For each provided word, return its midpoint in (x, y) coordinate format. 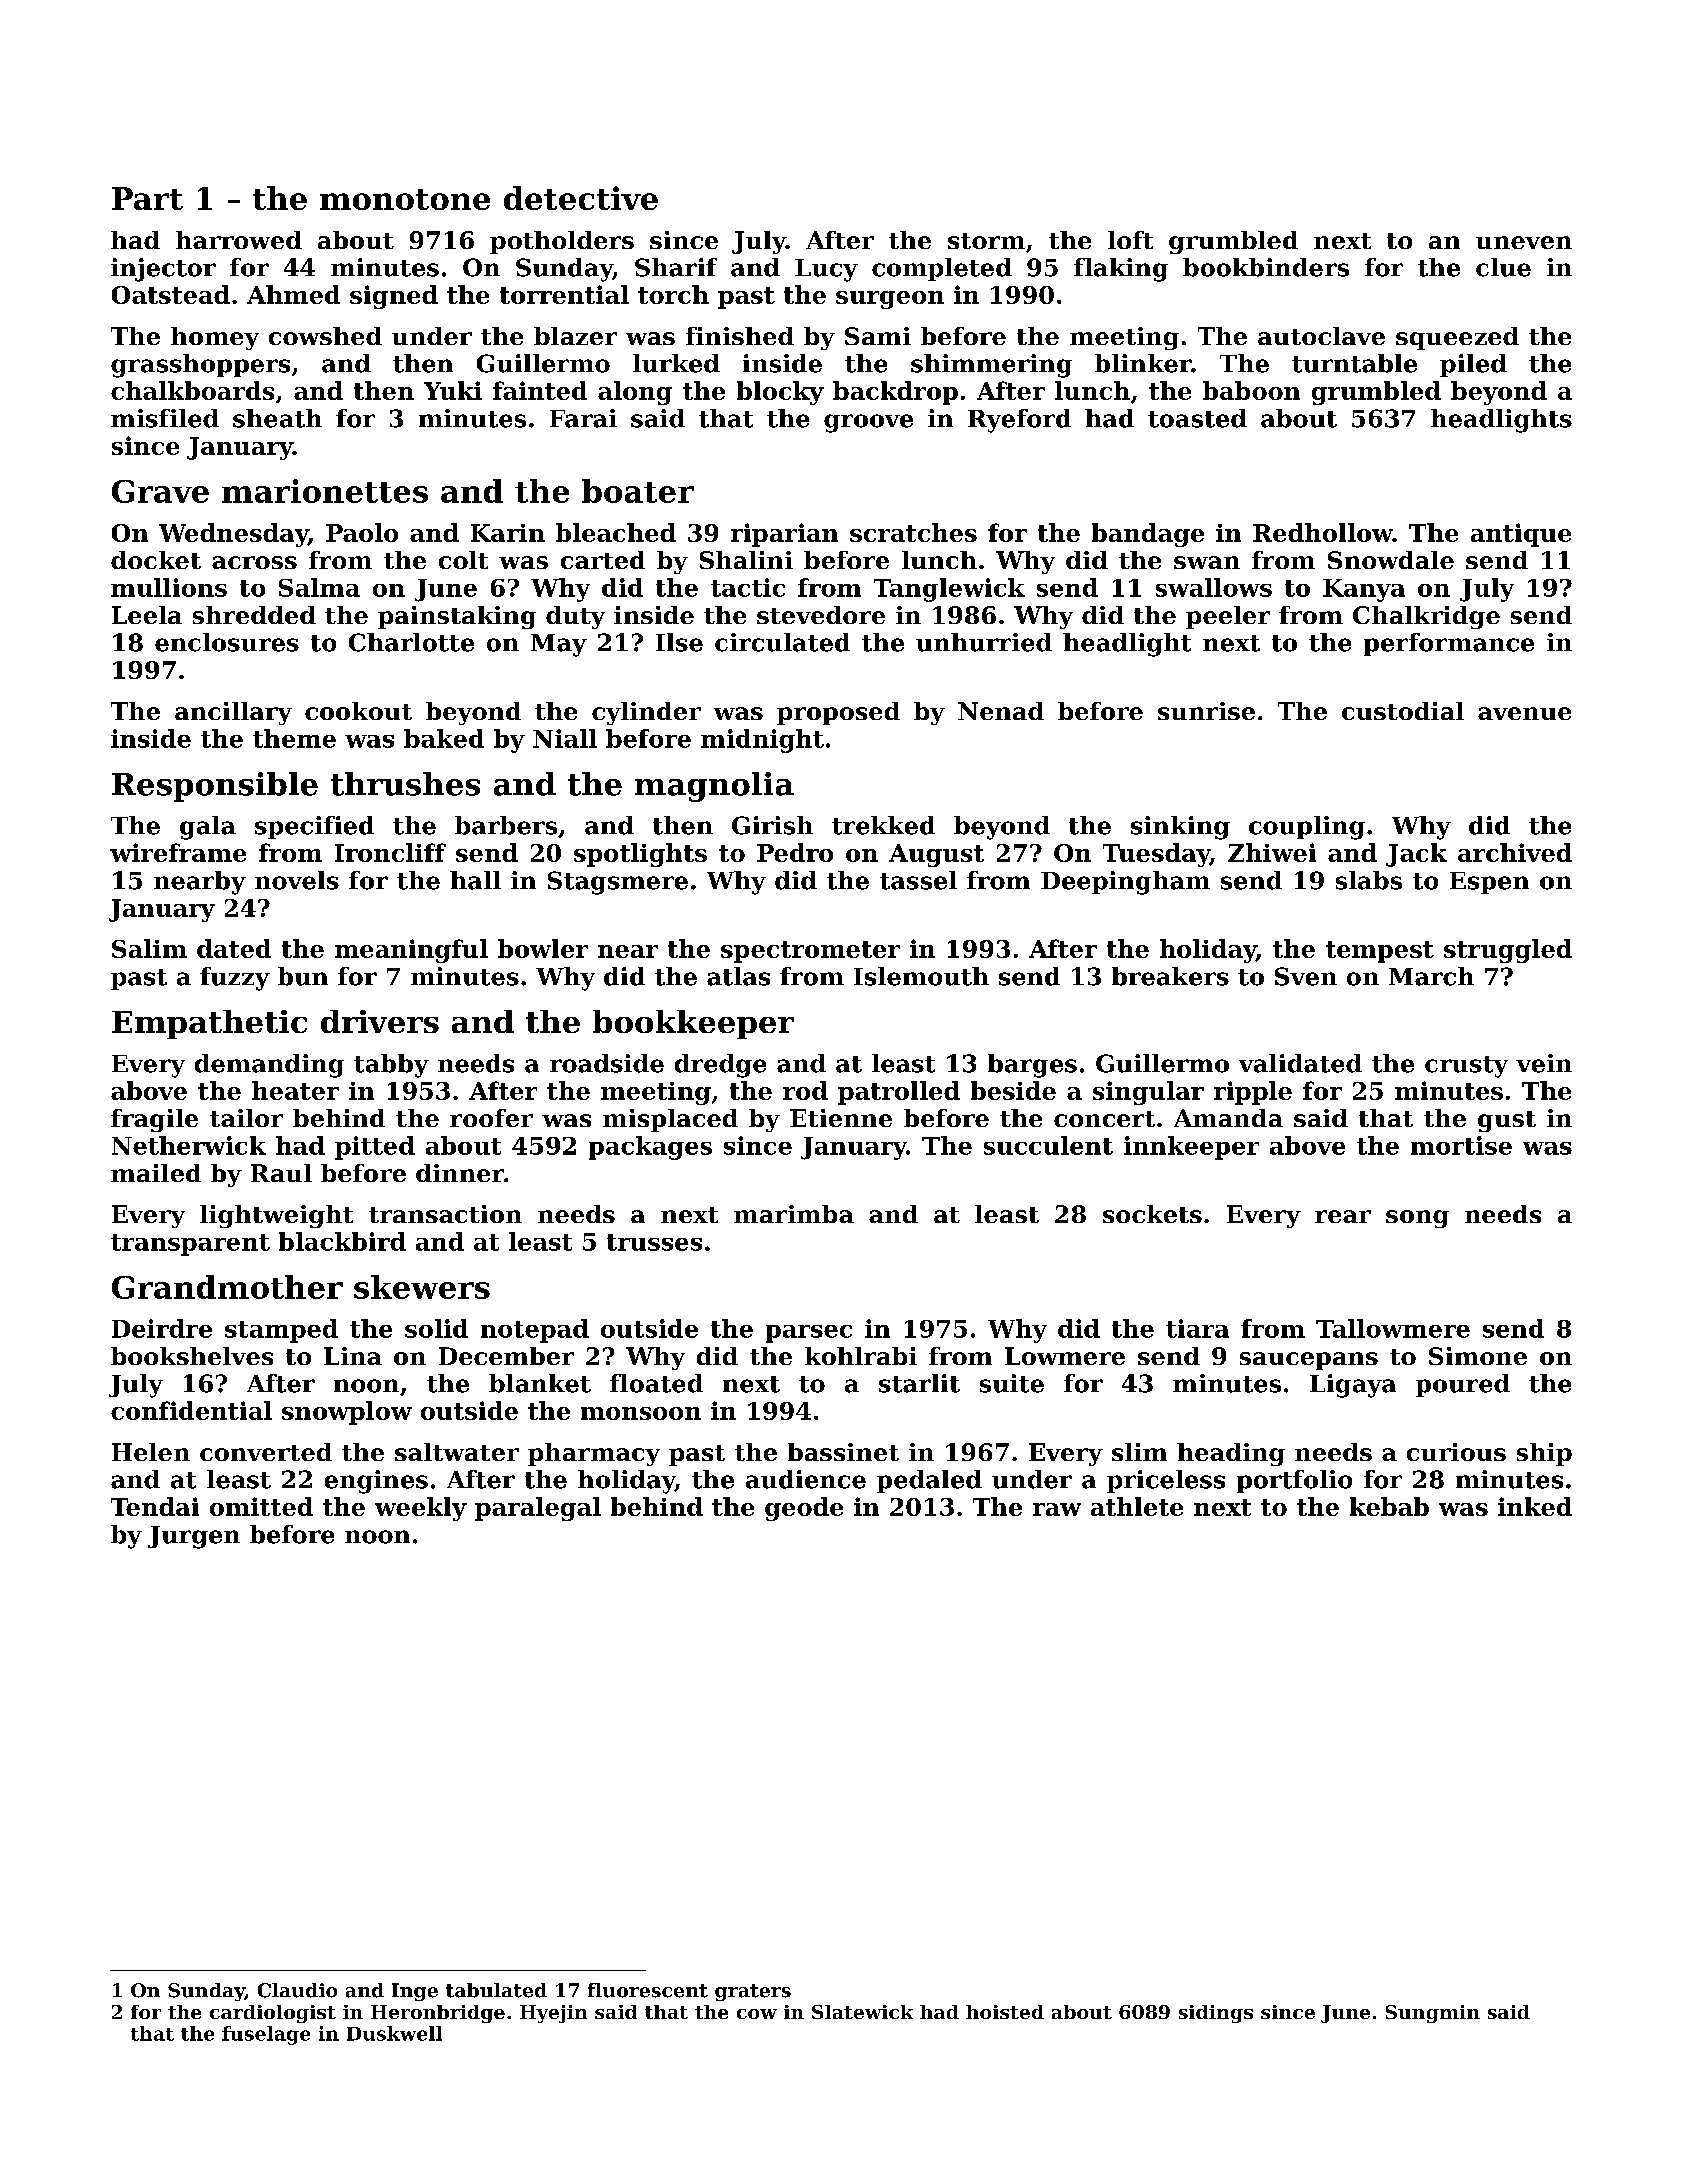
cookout (358, 711)
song (1417, 1219)
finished (740, 336)
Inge (415, 1992)
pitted (375, 1148)
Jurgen (194, 1537)
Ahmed (293, 294)
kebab (1389, 1506)
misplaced (670, 1120)
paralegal (538, 1509)
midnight (762, 741)
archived (1515, 852)
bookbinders (1266, 267)
